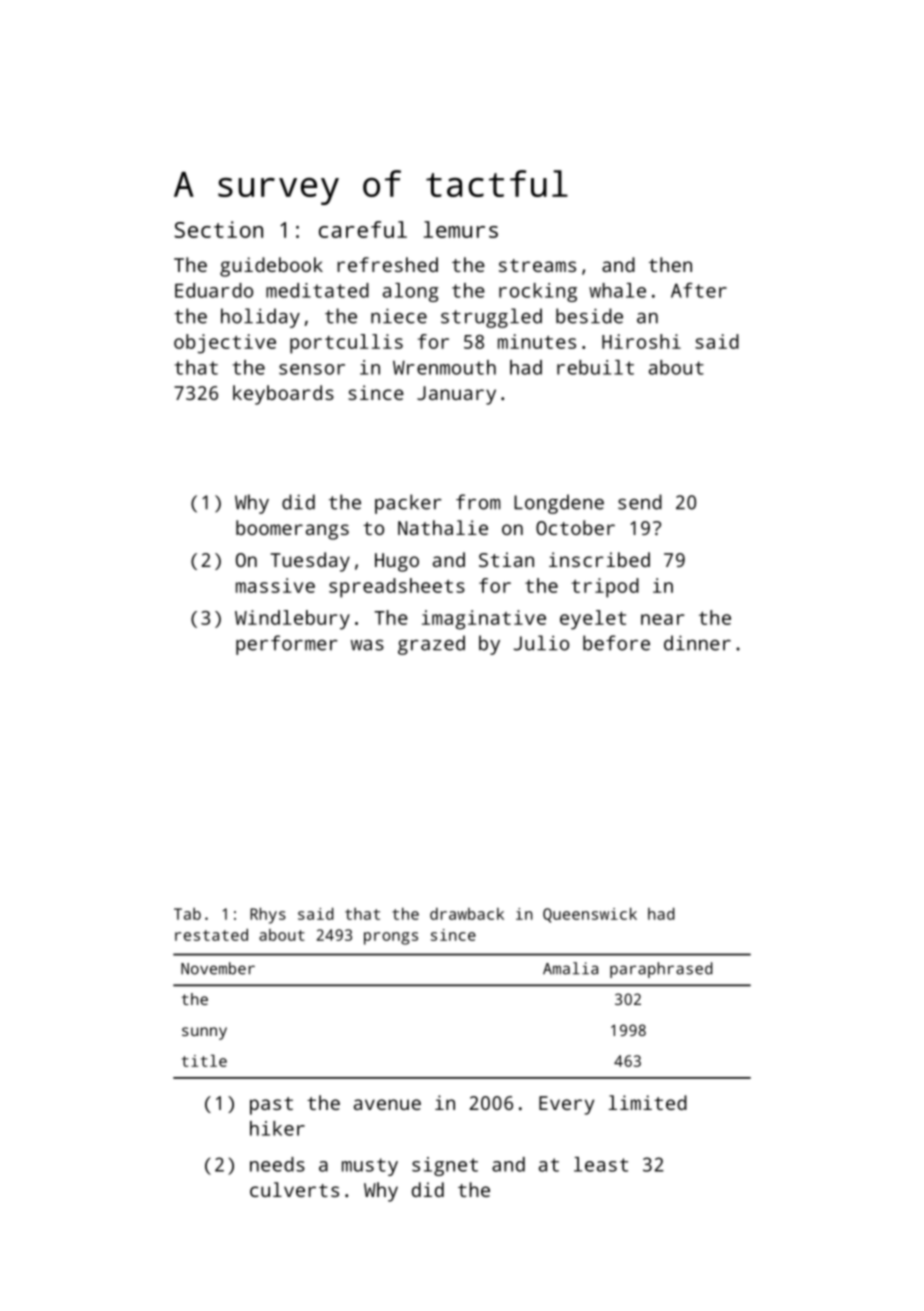 Image resolution: width=924 pixels, height=1311 pixels. I want to click on Tab, so click(187, 914).
